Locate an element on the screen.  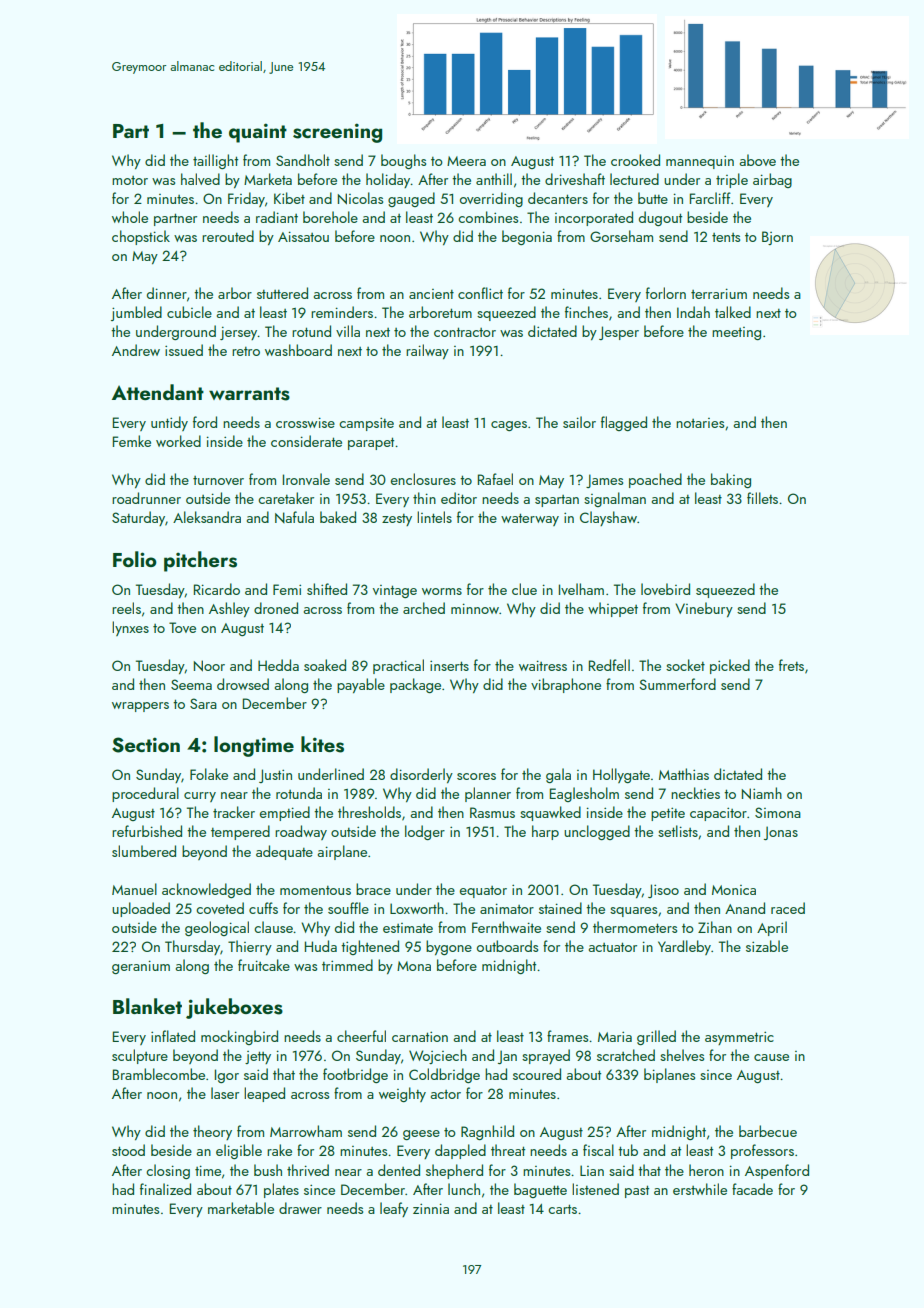
overriding is located at coordinates (491, 199).
